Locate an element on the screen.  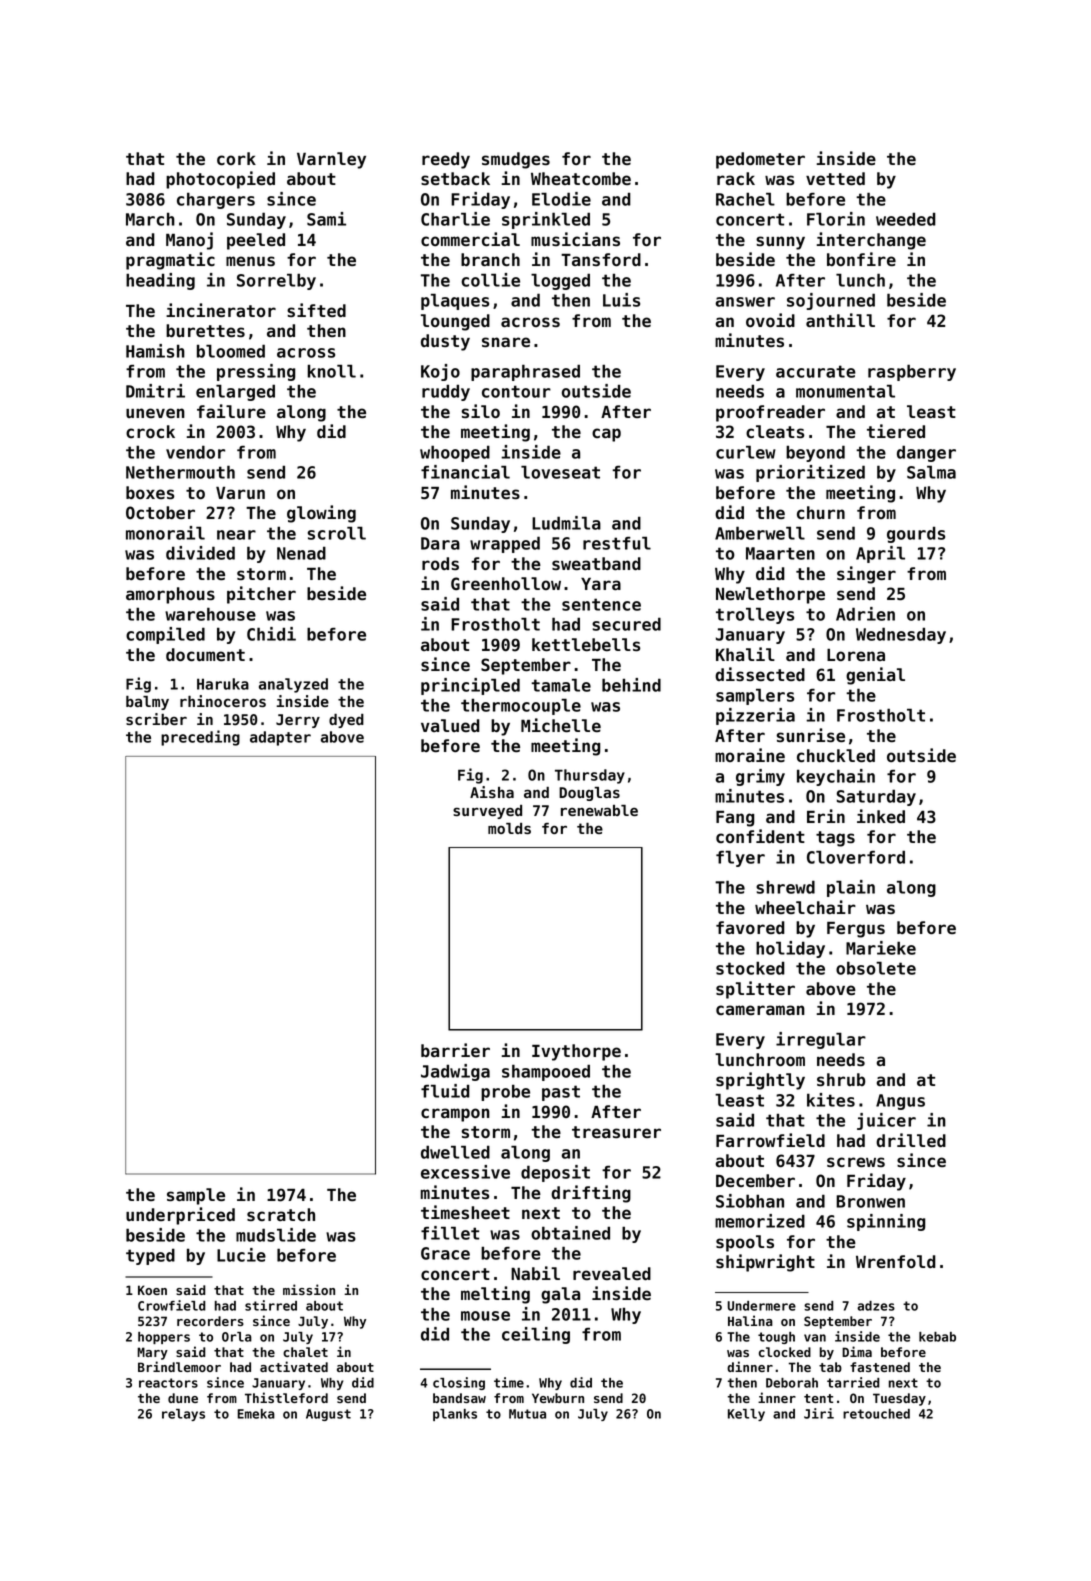
Wheatcombe is located at coordinates (581, 178).
